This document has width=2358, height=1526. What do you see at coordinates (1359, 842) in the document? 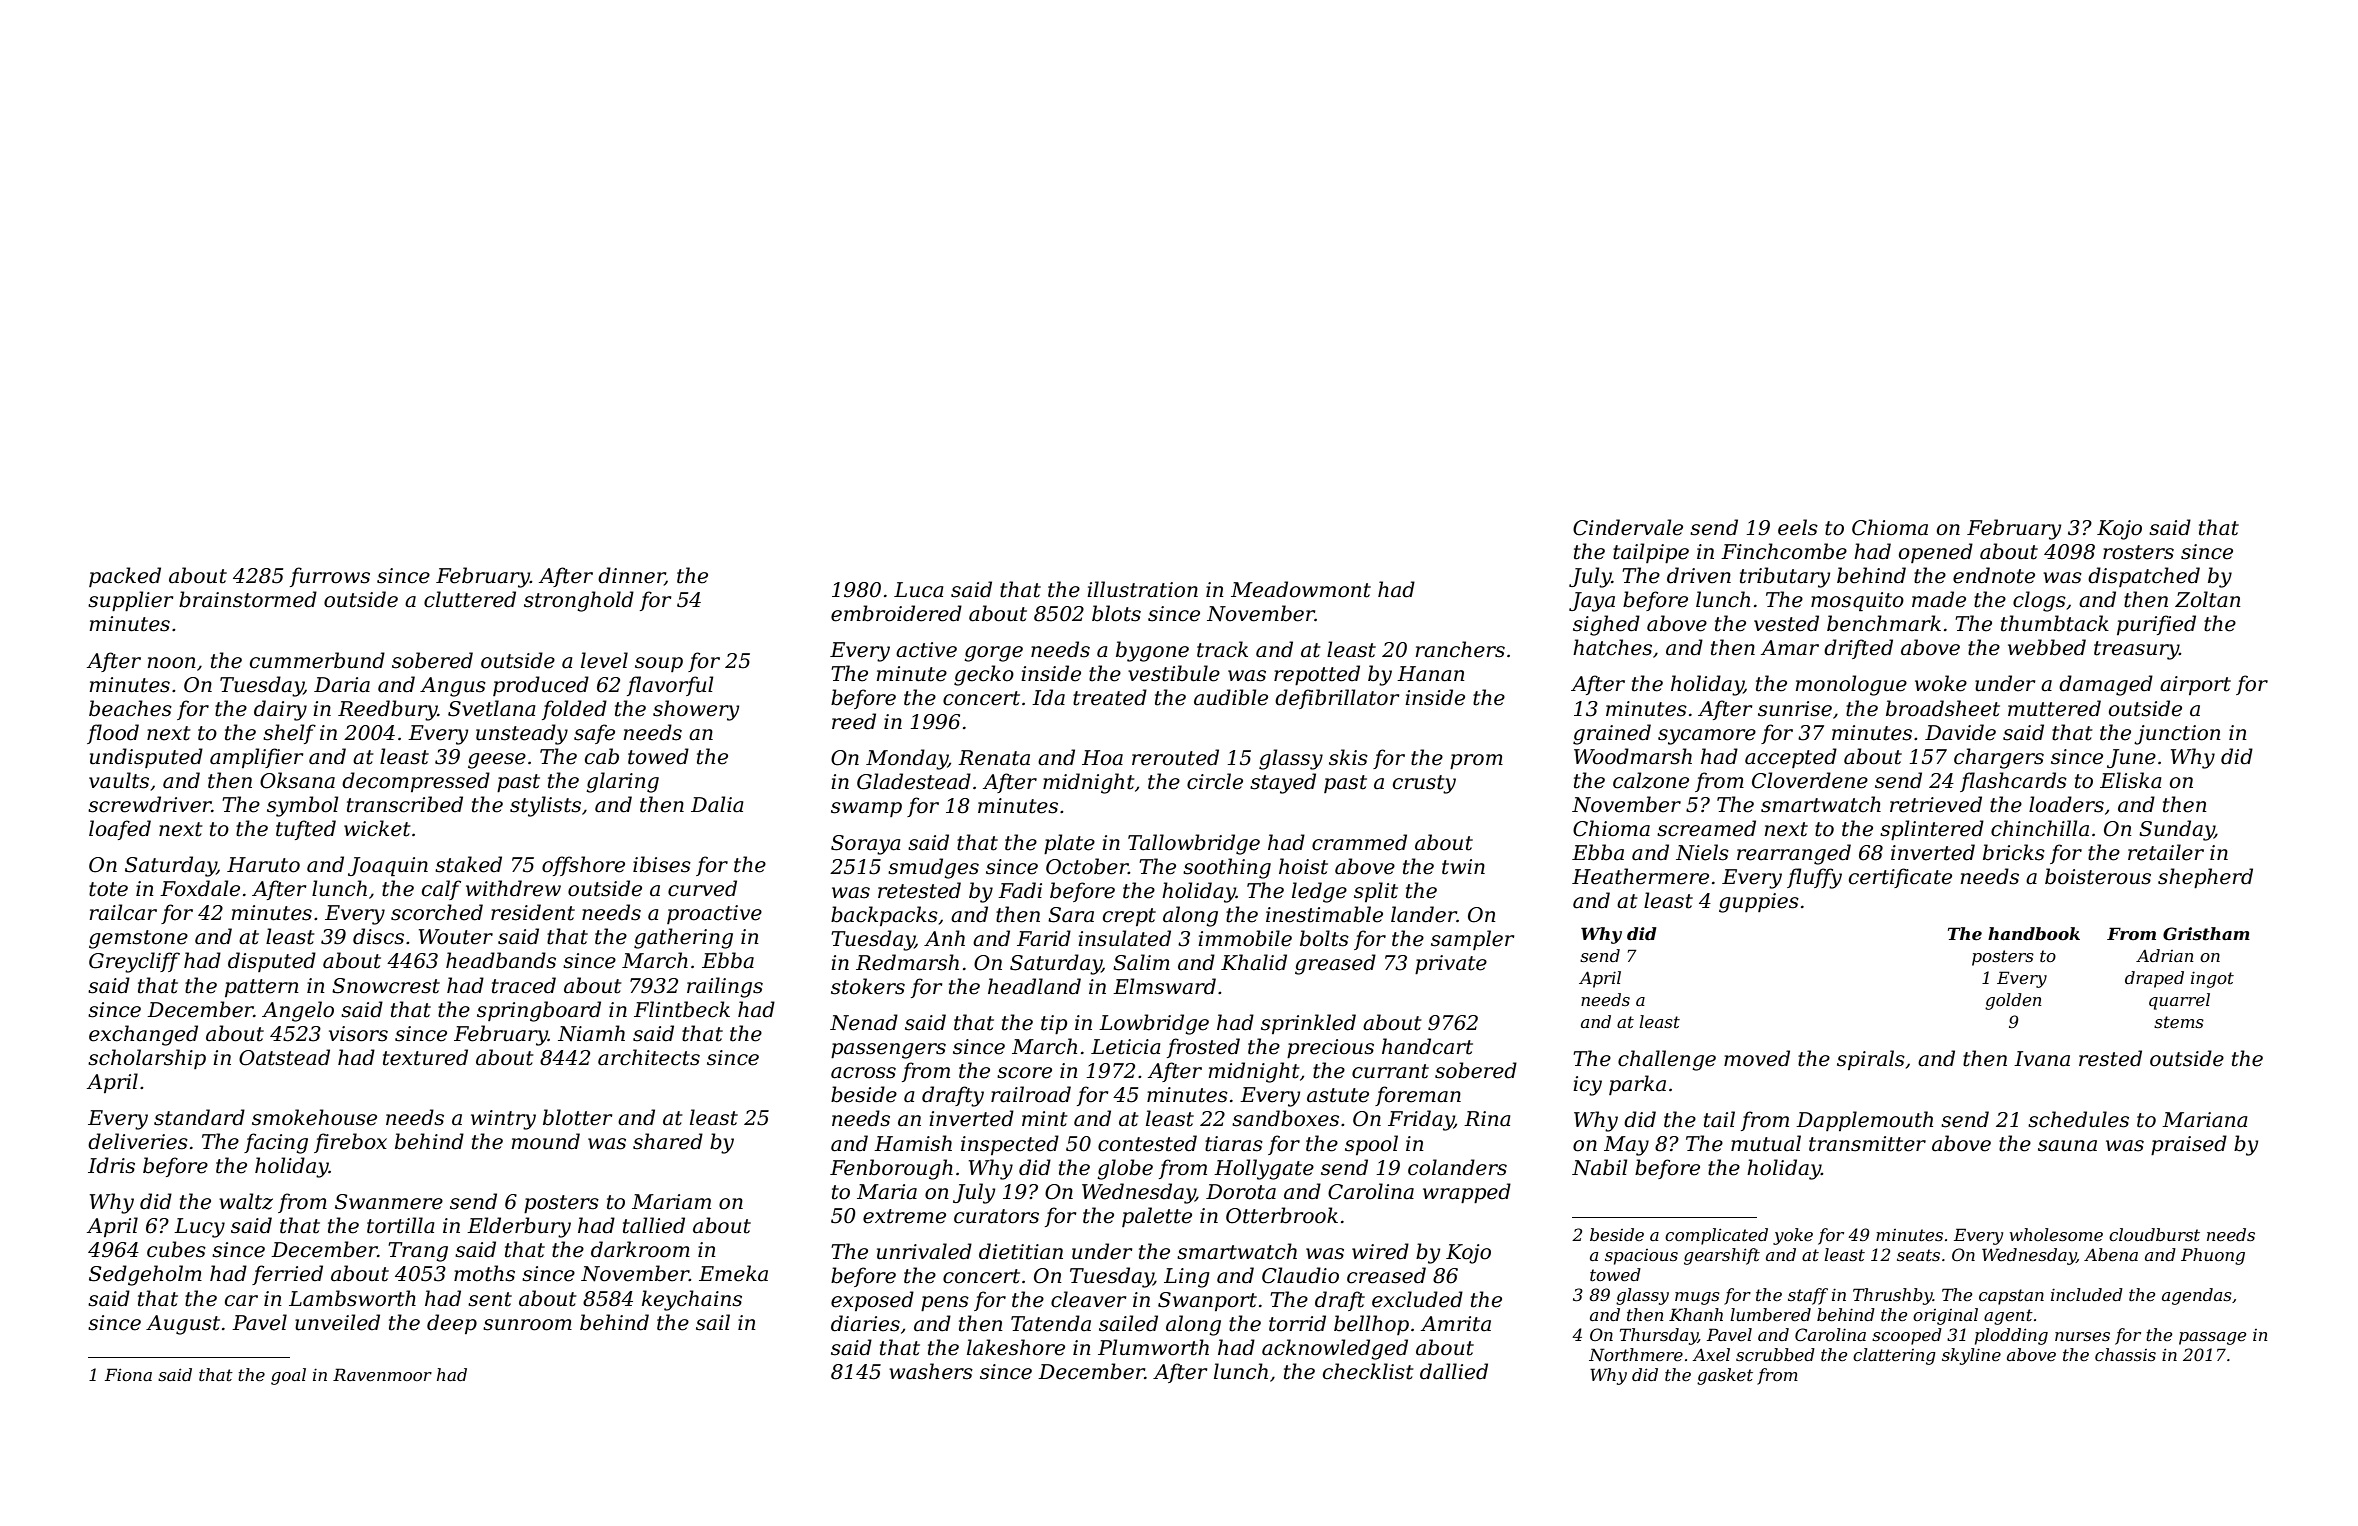
I see `crammed` at bounding box center [1359, 842].
